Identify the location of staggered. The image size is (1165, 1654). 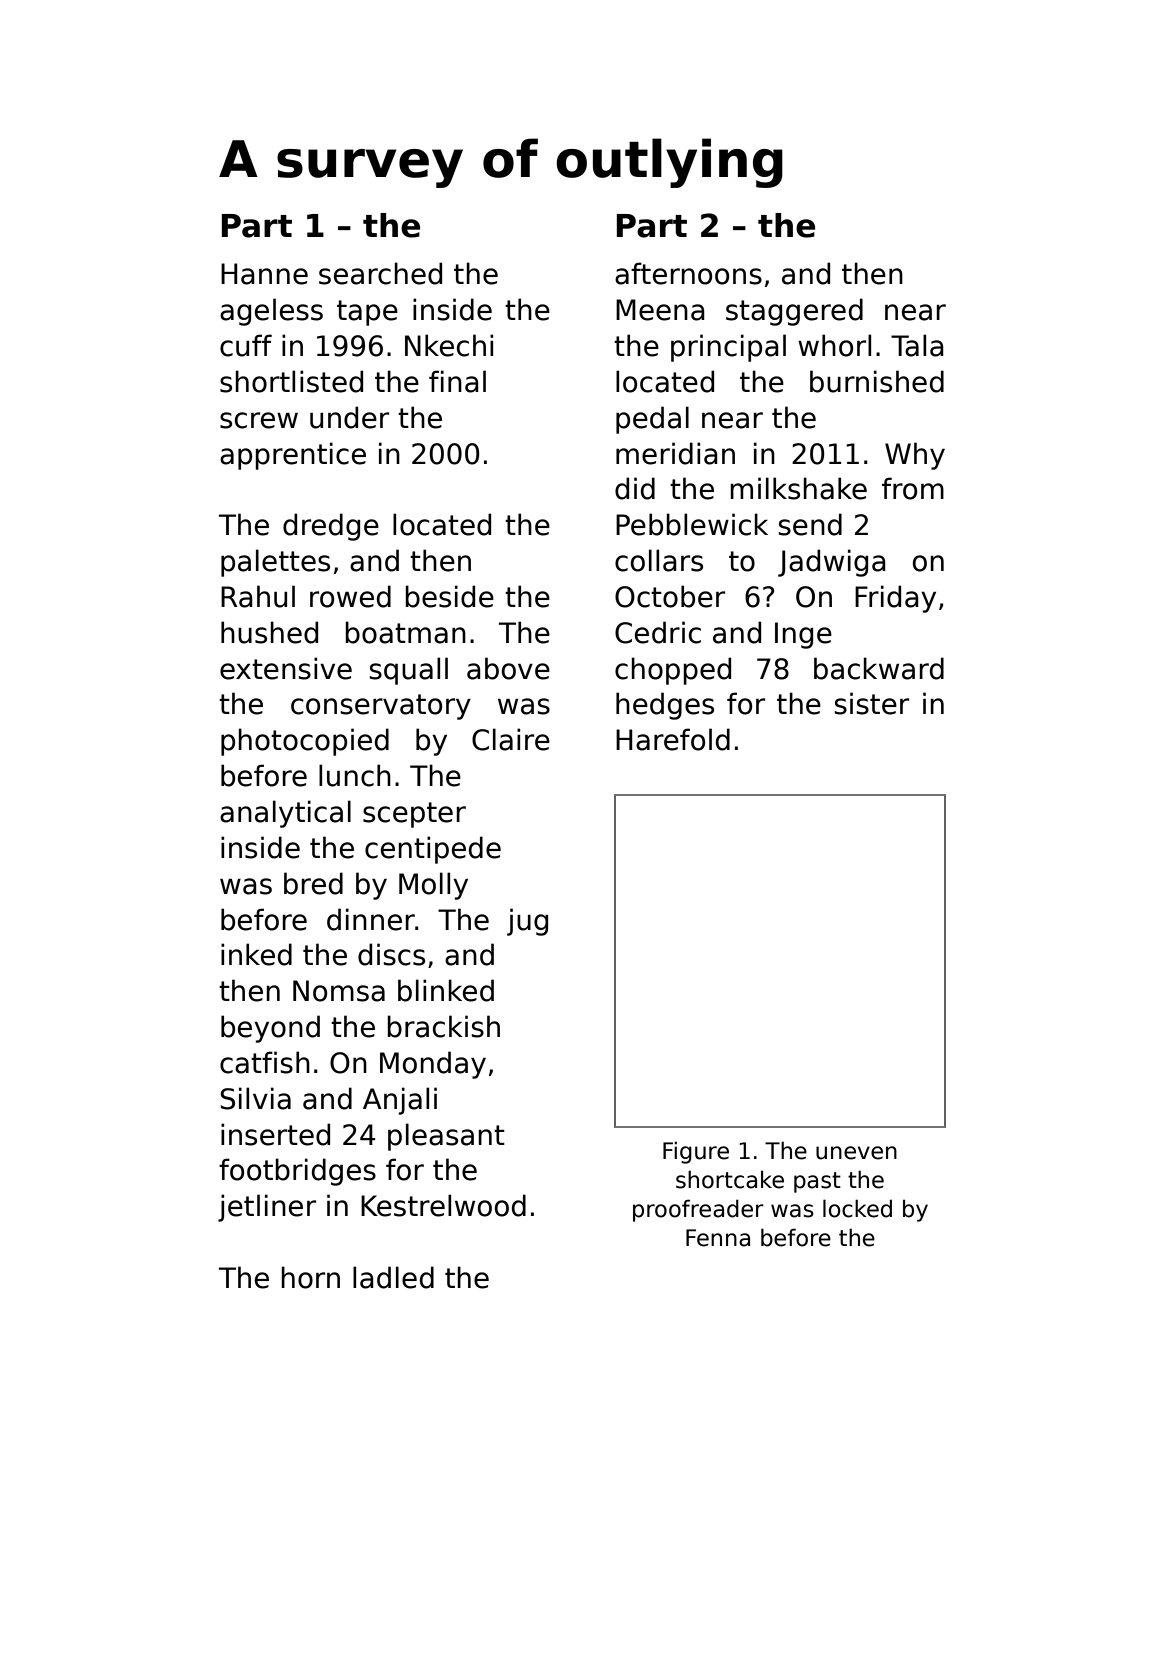
(794, 312).
